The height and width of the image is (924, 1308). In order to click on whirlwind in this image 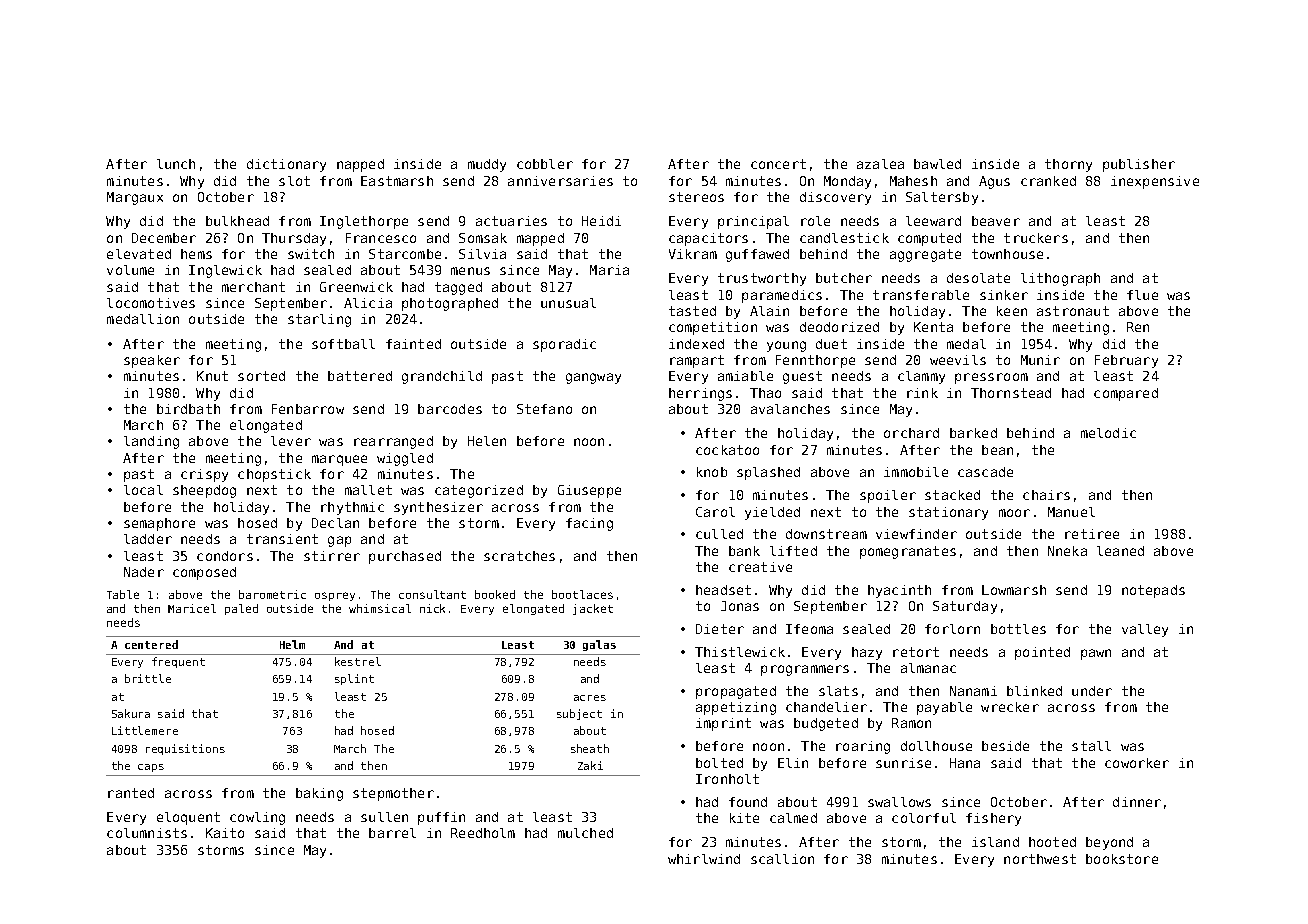, I will do `click(704, 859)`.
